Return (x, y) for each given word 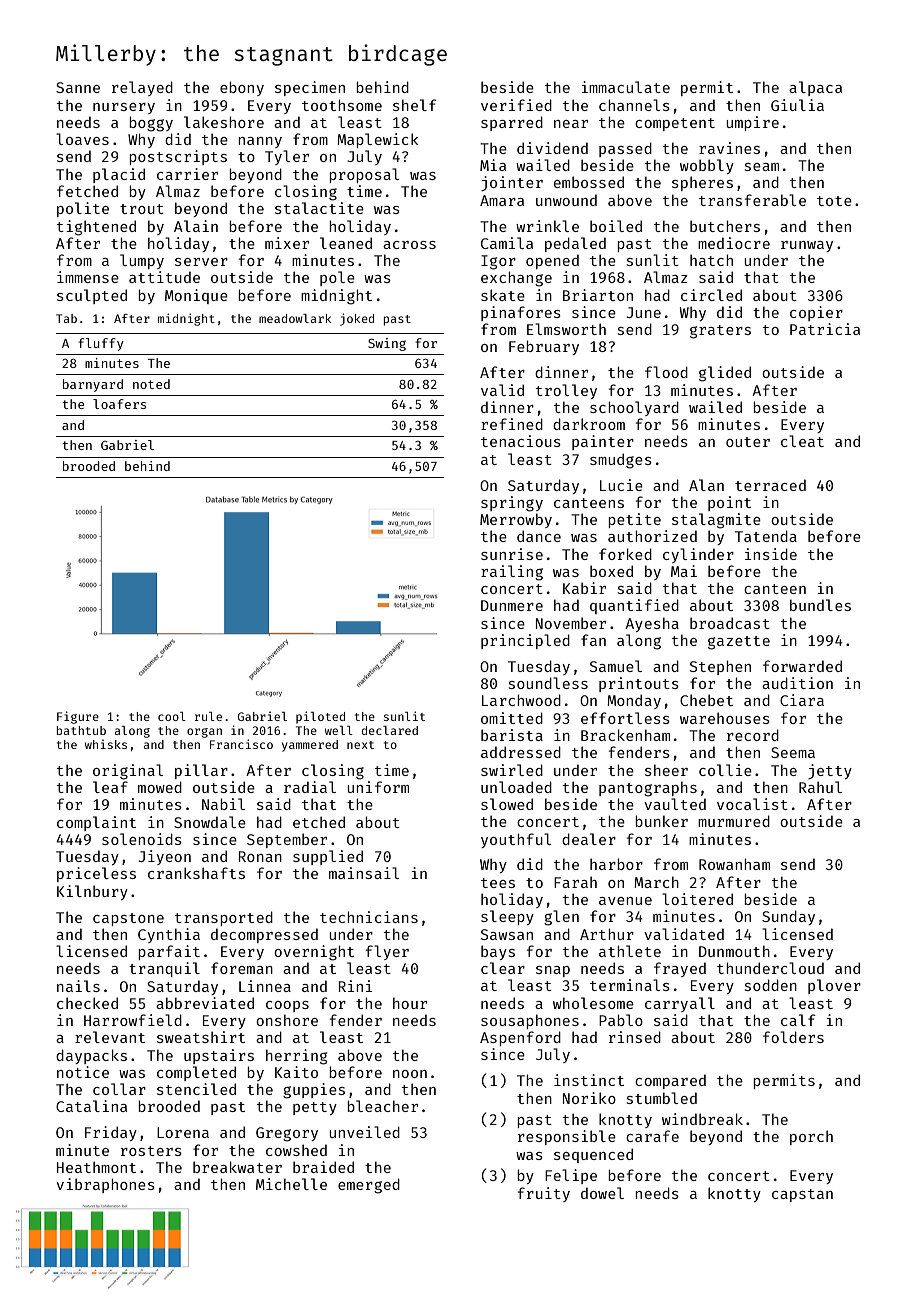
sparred (512, 123)
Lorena (183, 1132)
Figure (78, 717)
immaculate (625, 87)
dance (539, 536)
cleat (802, 441)
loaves (82, 139)
